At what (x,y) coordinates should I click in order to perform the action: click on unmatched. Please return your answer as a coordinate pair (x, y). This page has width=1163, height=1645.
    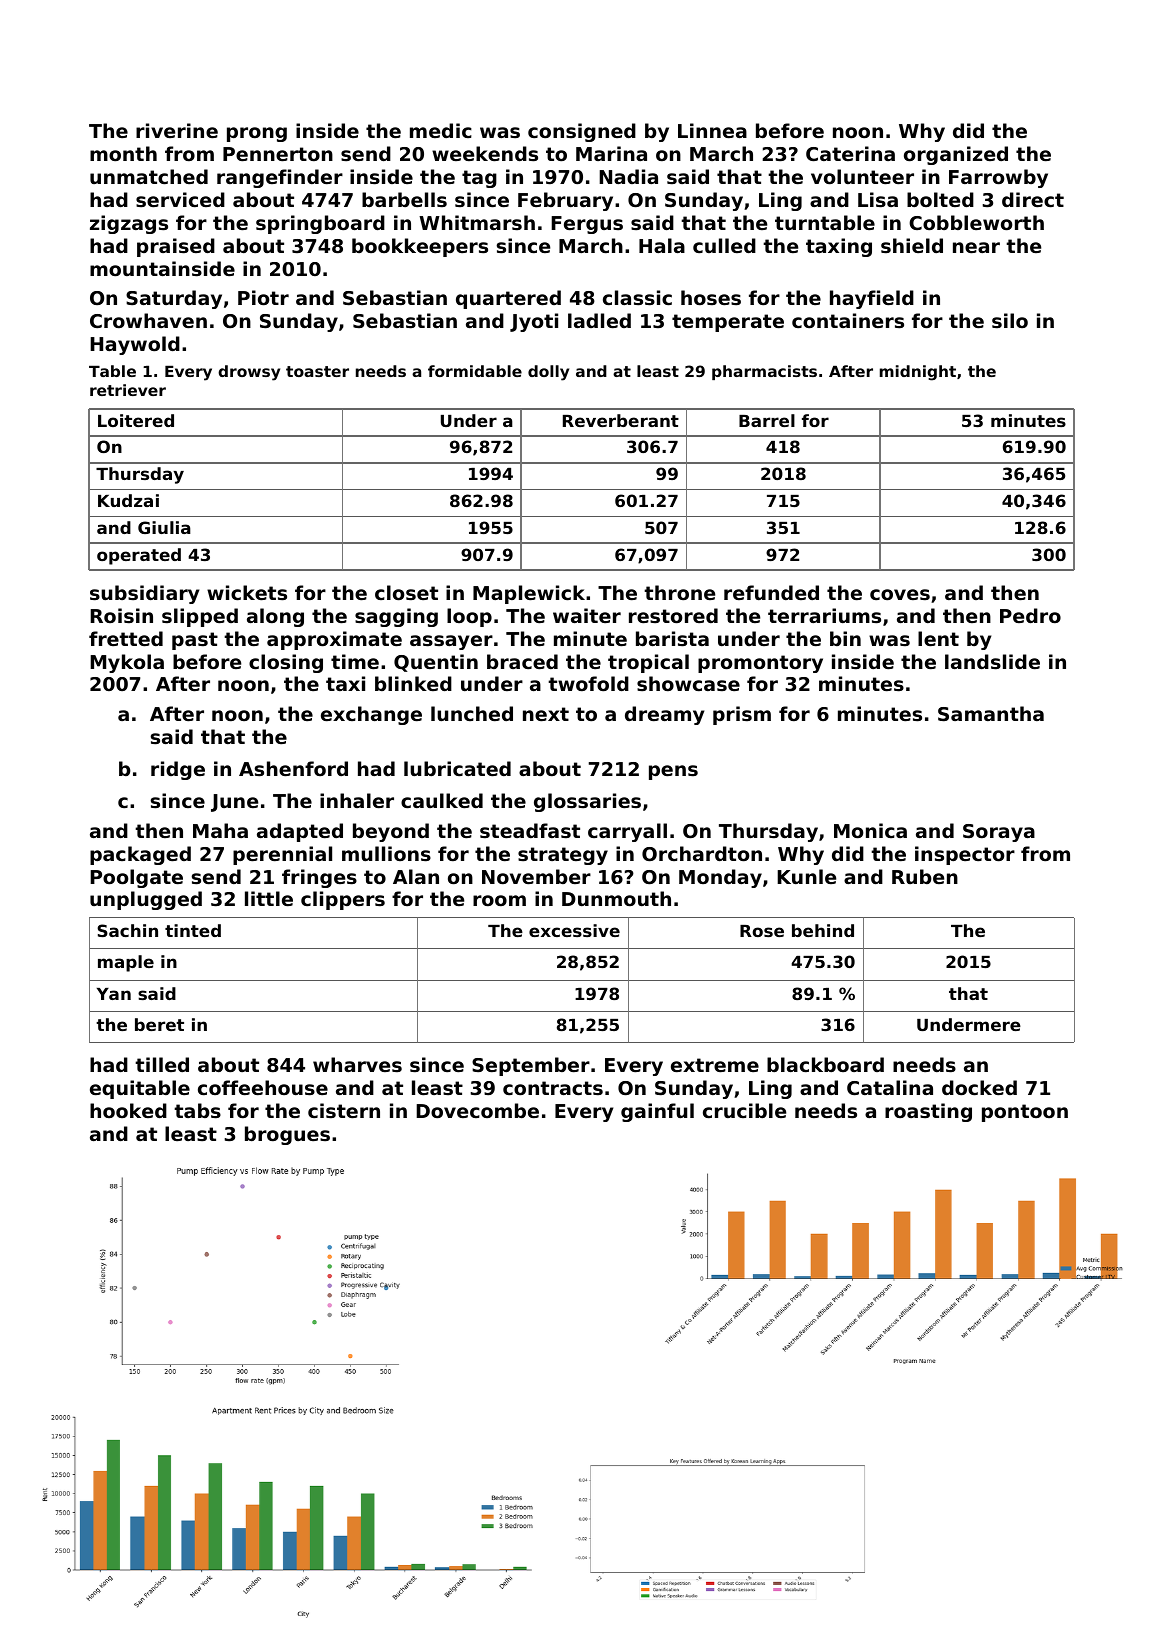
    Looking at the image, I should click on (149, 176).
